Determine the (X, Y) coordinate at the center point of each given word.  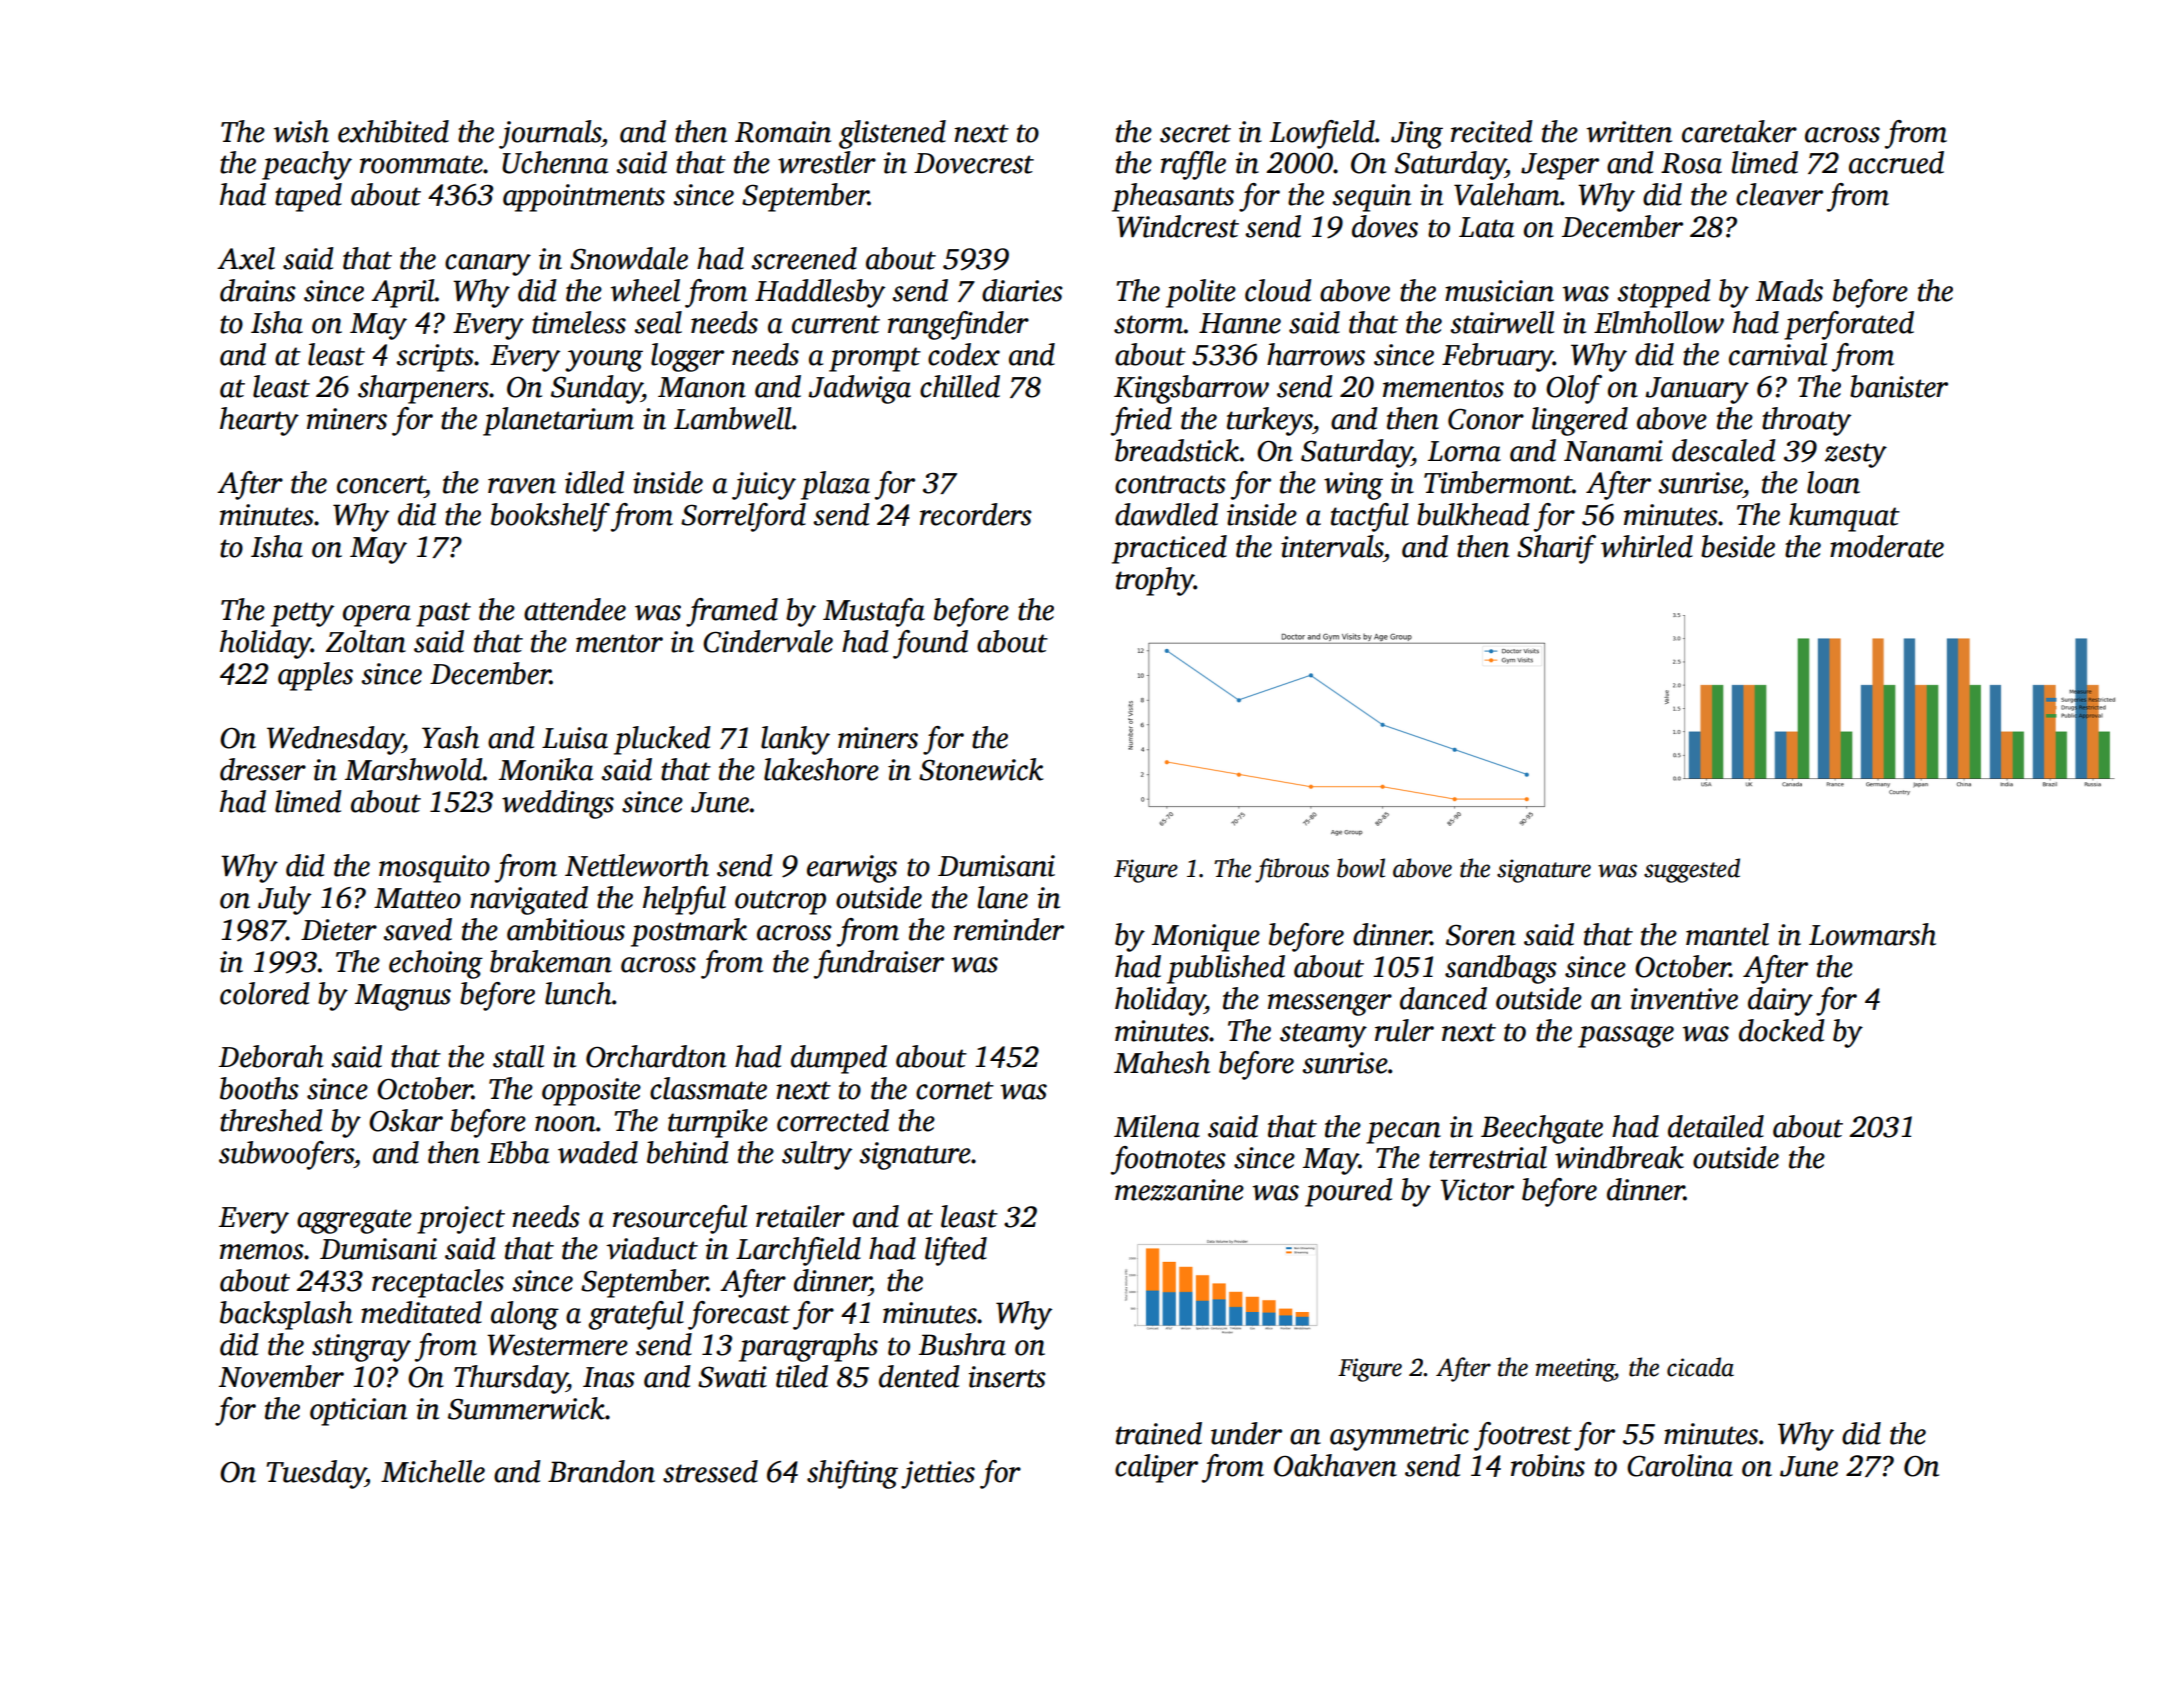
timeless (579, 322)
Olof (1574, 389)
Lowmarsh (1872, 934)
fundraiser (879, 964)
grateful (636, 1315)
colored (265, 993)
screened (804, 258)
